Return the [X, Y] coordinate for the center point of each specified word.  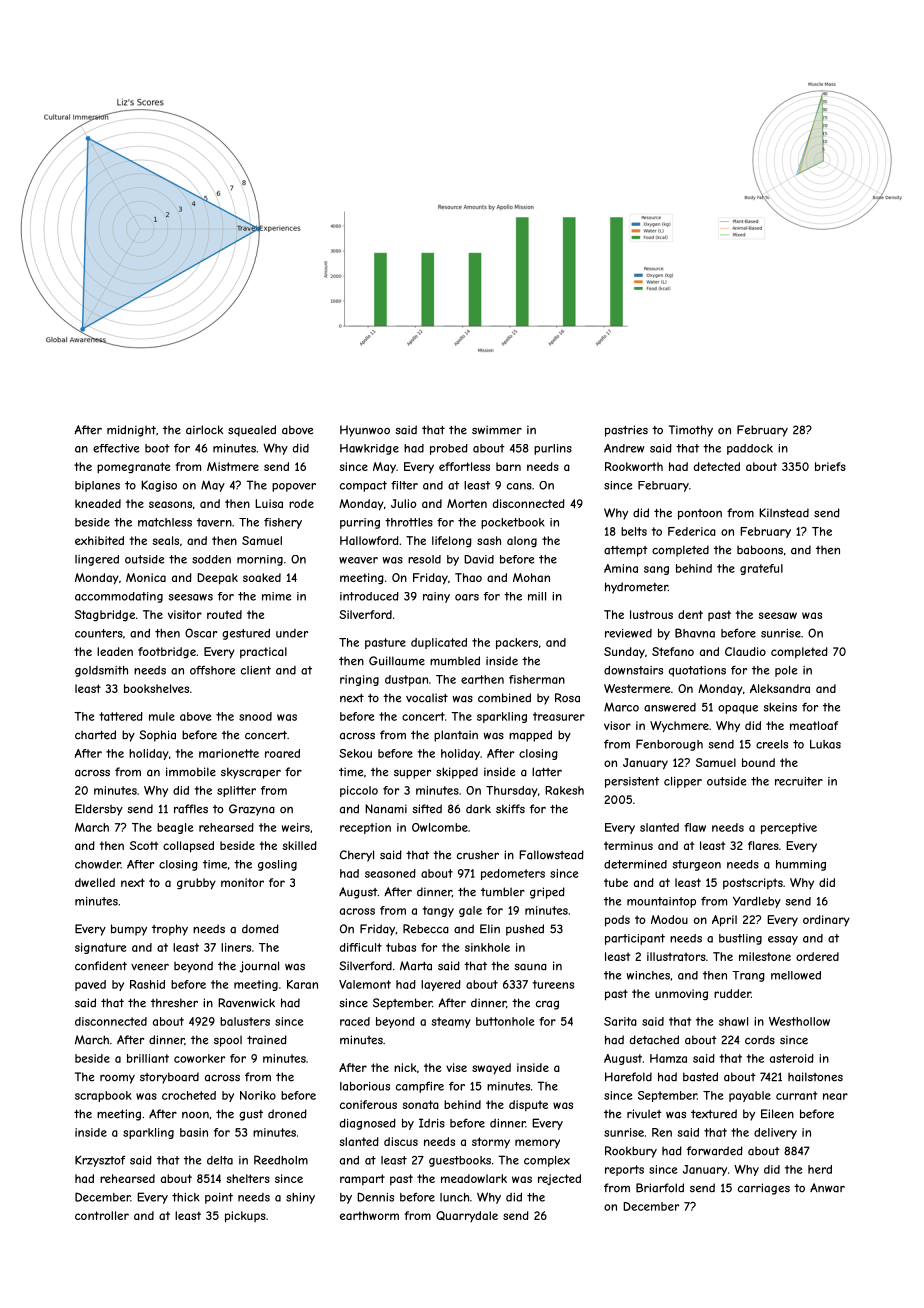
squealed [252, 431]
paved [90, 985]
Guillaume [397, 661]
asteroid [792, 1058]
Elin [490, 929]
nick [405, 1067]
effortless [464, 466]
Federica [692, 531]
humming [801, 865]
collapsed [188, 847]
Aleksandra [780, 688]
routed [224, 614]
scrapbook [103, 1096]
